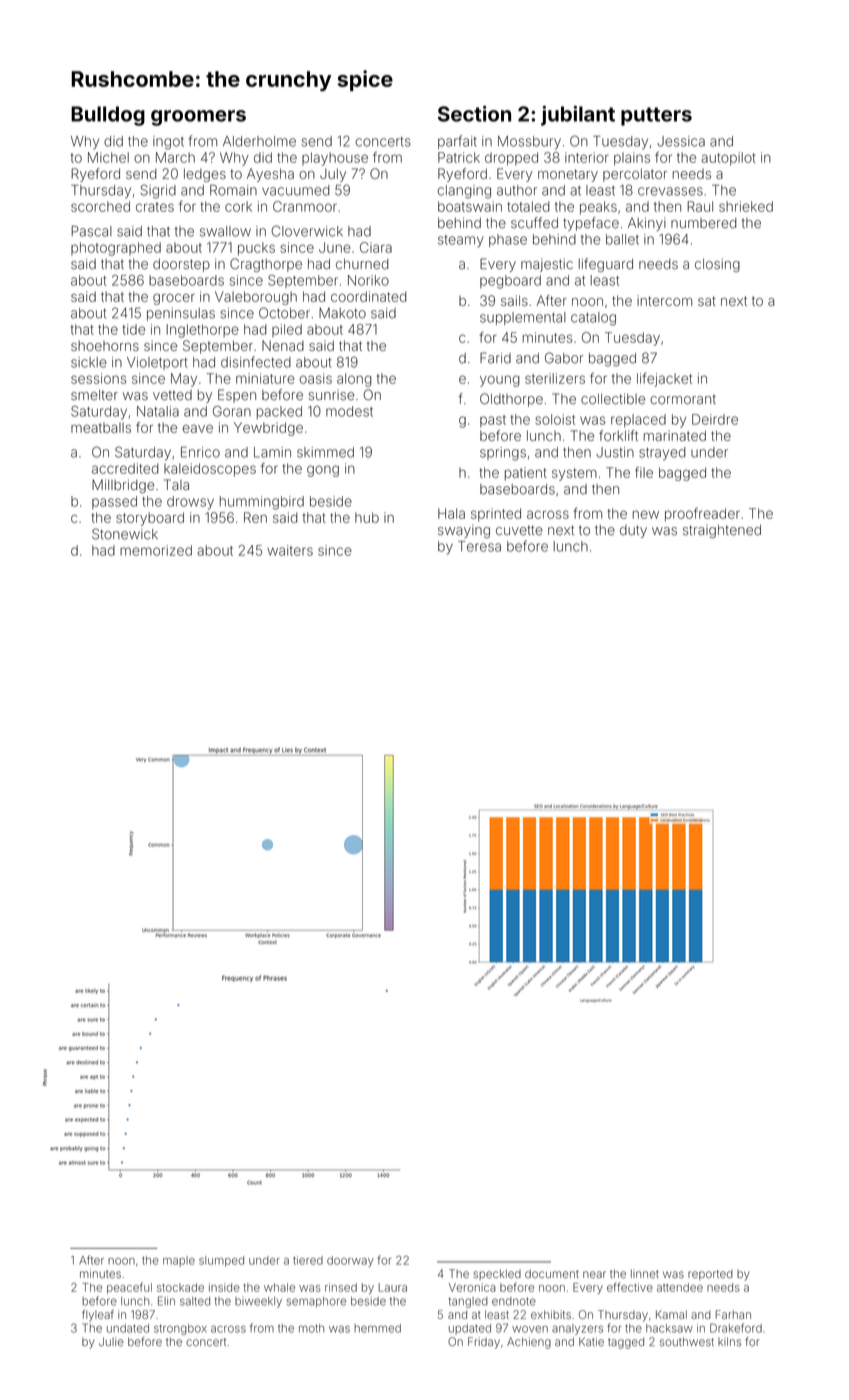  I want to click on Achieng, so click(529, 1343).
